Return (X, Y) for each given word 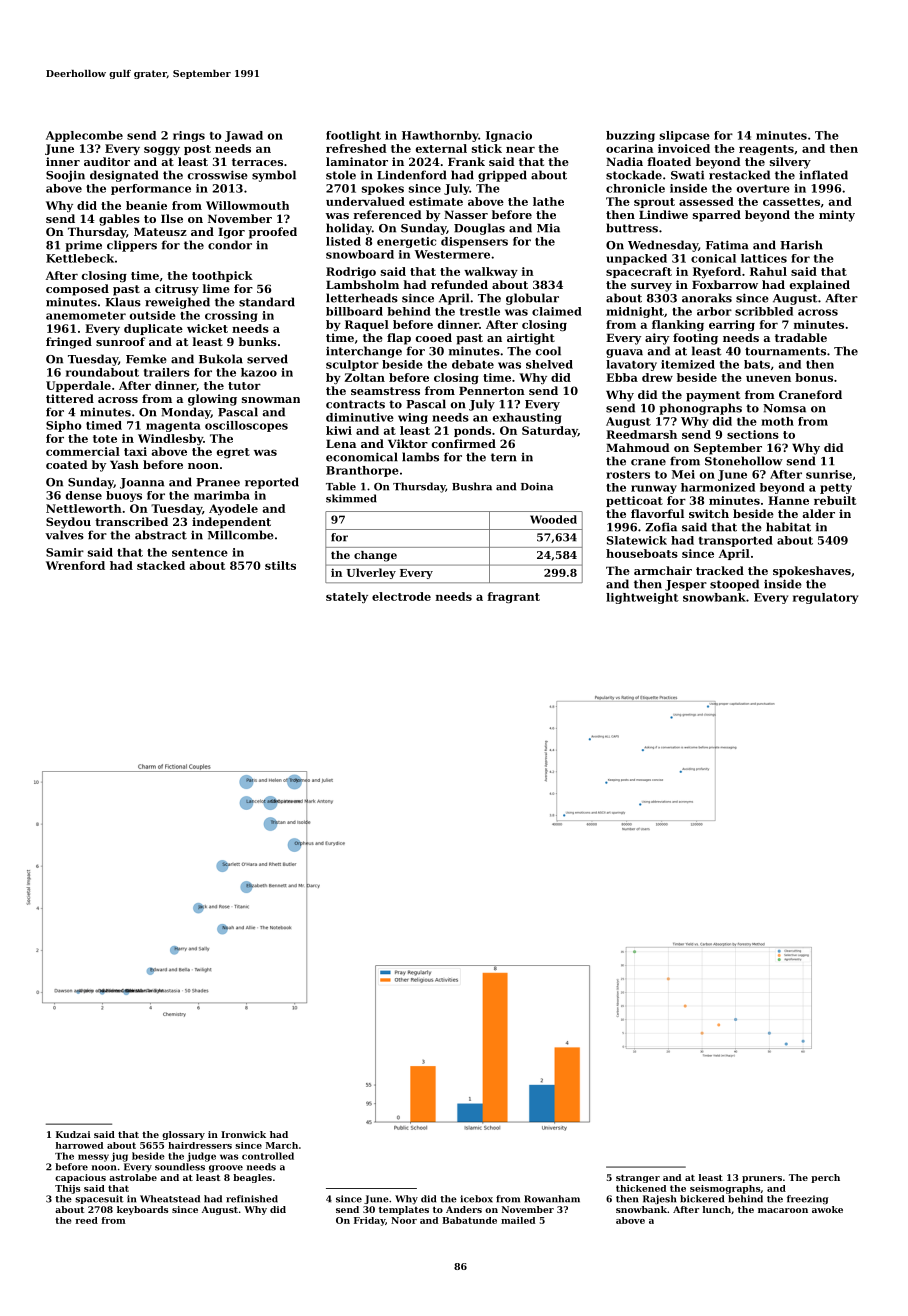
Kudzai (73, 1134)
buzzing (630, 136)
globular (532, 299)
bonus (814, 377)
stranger (638, 1179)
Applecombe (84, 136)
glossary (183, 1135)
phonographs (700, 409)
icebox (476, 1199)
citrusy (177, 290)
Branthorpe (362, 471)
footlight (353, 136)
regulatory (825, 598)
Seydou (68, 523)
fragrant (514, 597)
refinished (252, 1199)
